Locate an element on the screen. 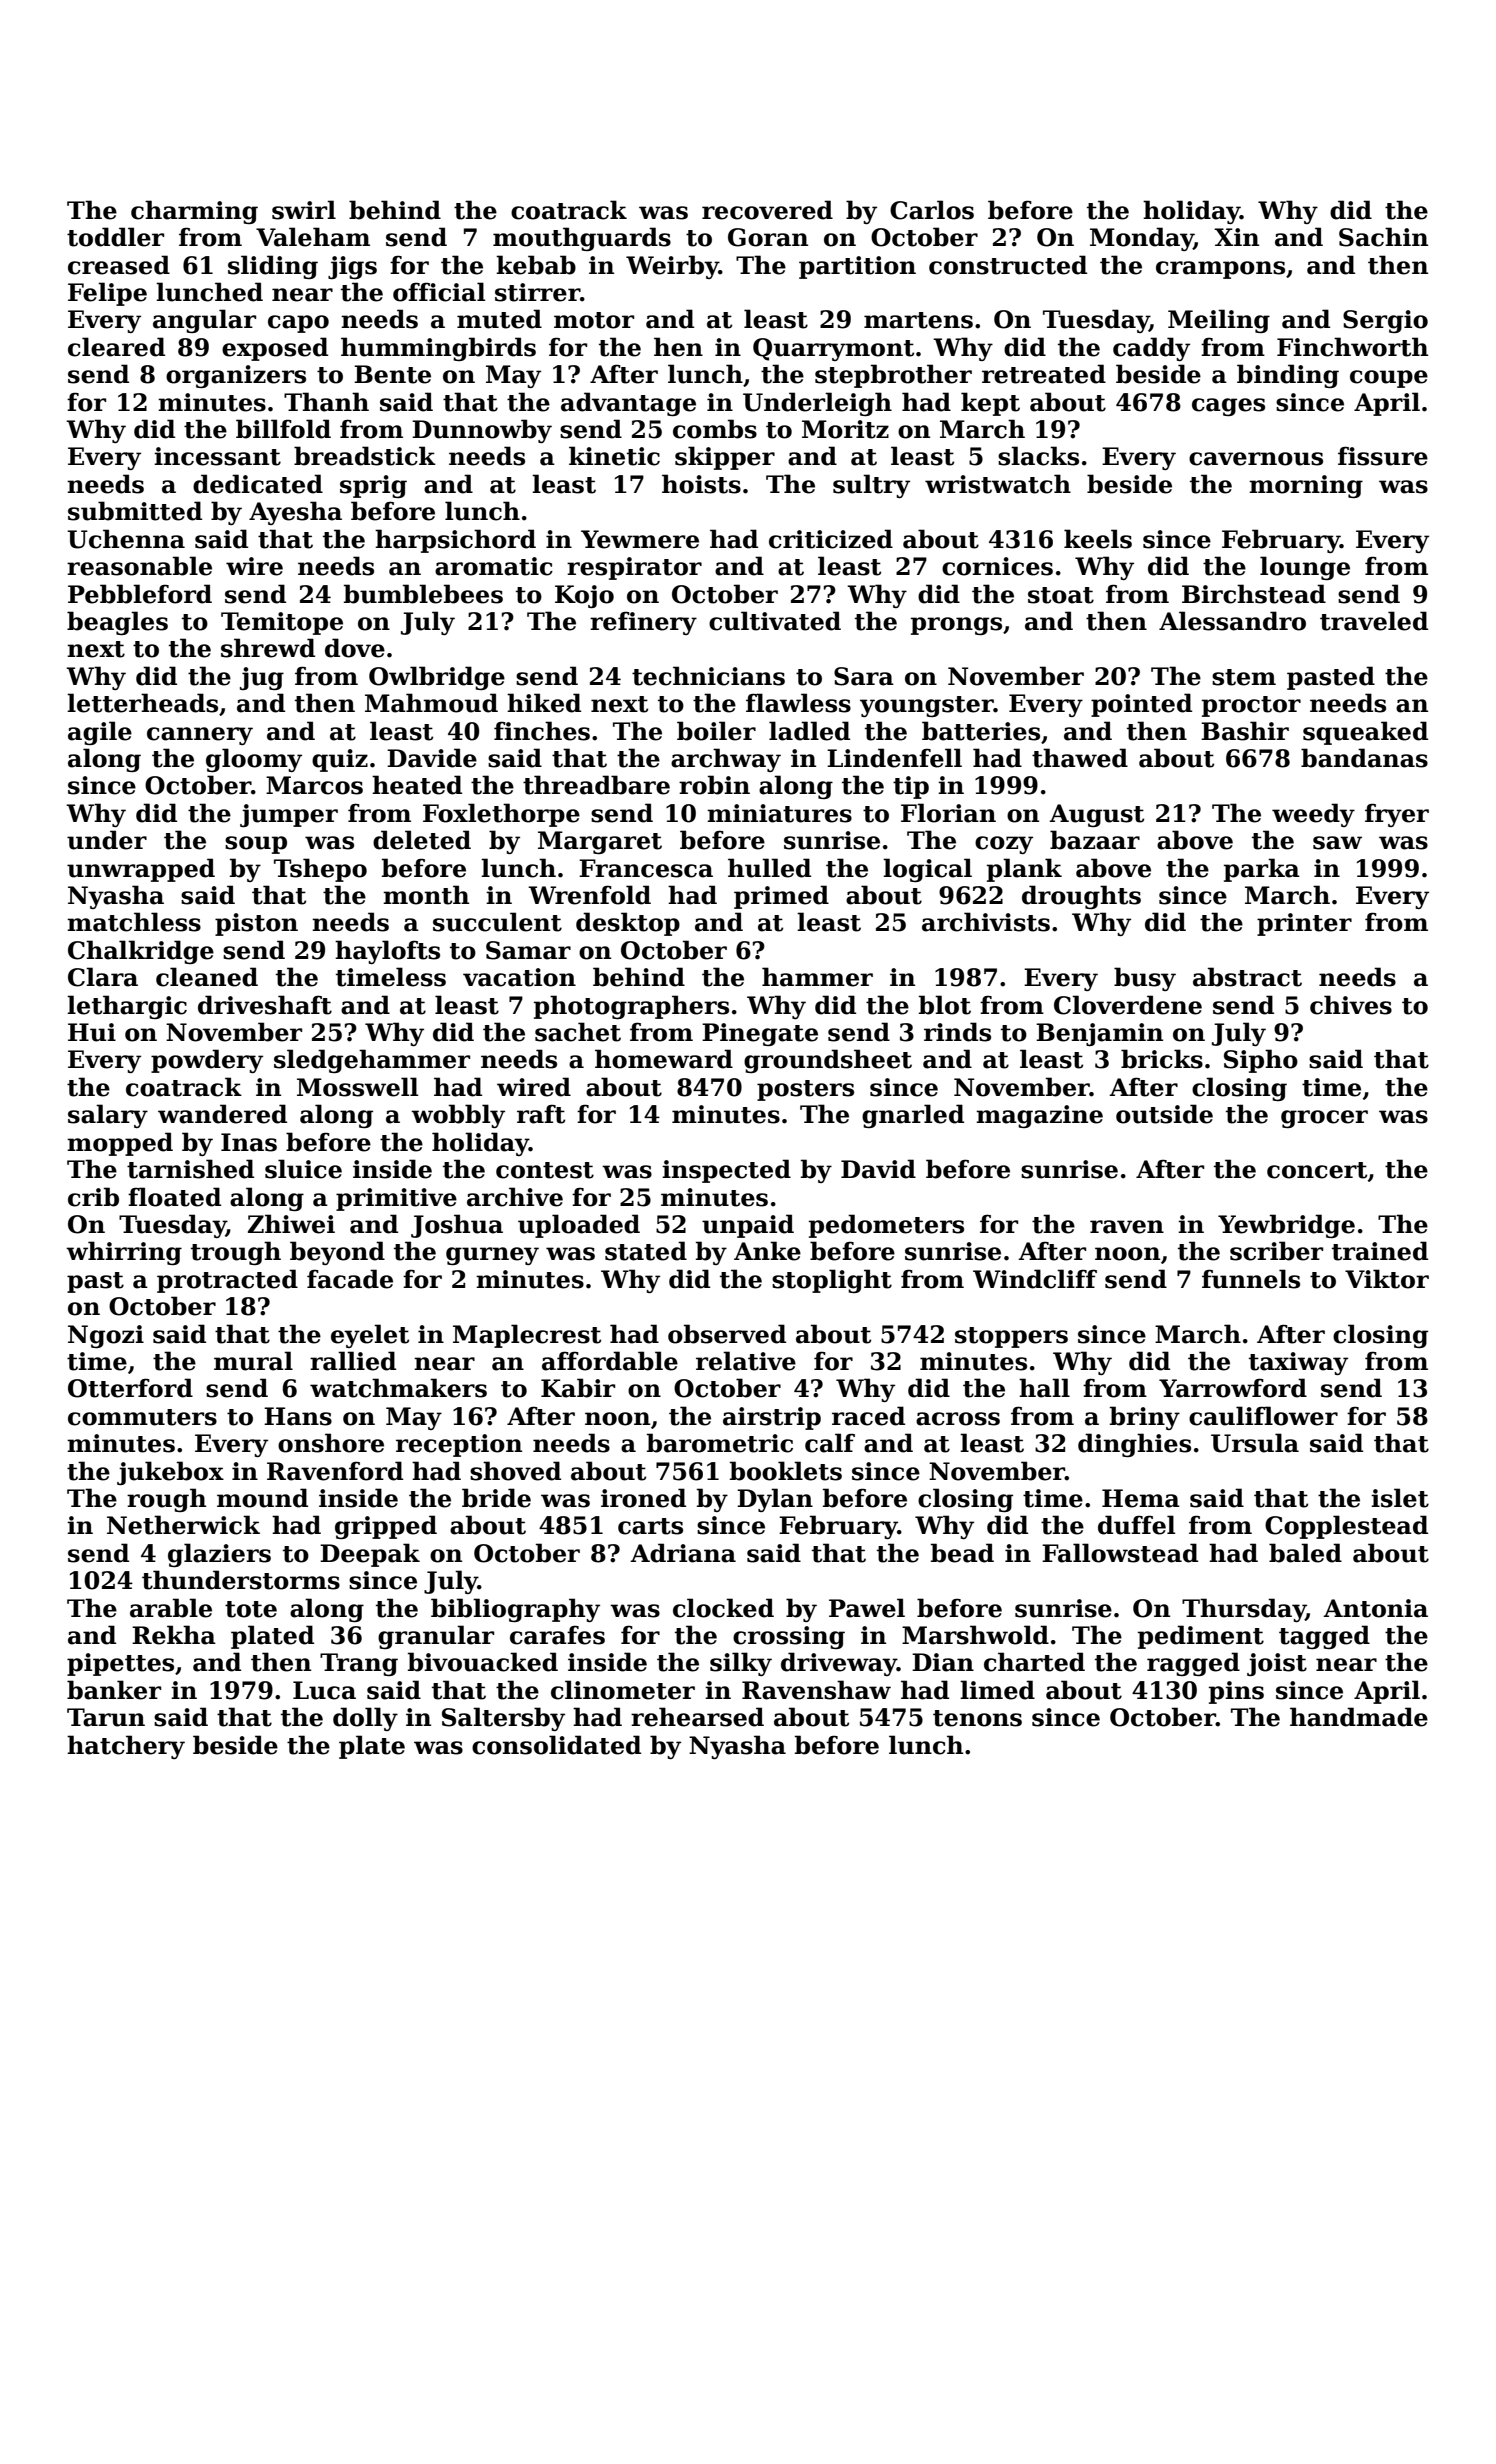 Image resolution: width=1496 pixels, height=2464 pixels. Meiling is located at coordinates (1219, 321).
